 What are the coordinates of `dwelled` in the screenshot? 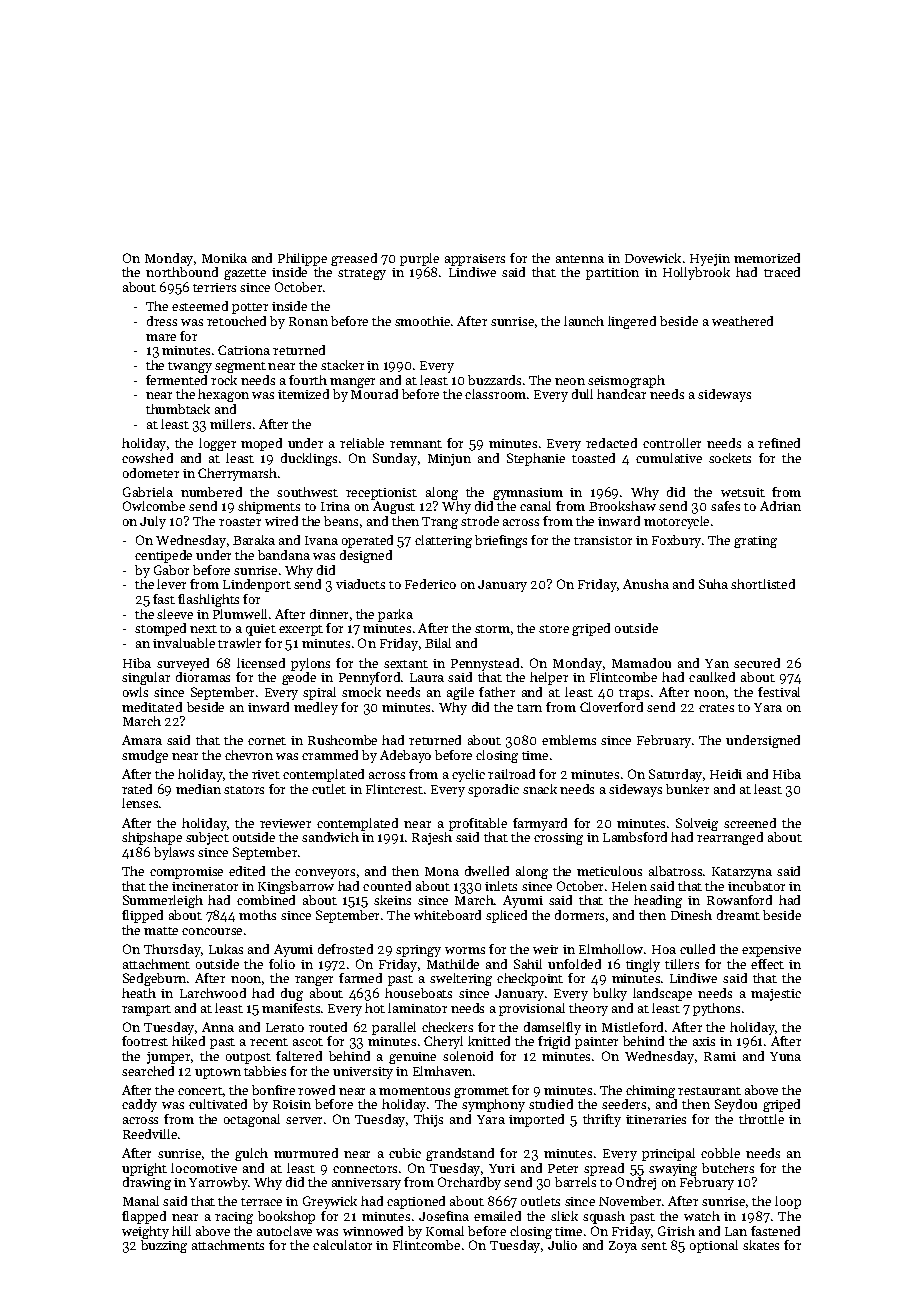 It's located at (487, 871).
